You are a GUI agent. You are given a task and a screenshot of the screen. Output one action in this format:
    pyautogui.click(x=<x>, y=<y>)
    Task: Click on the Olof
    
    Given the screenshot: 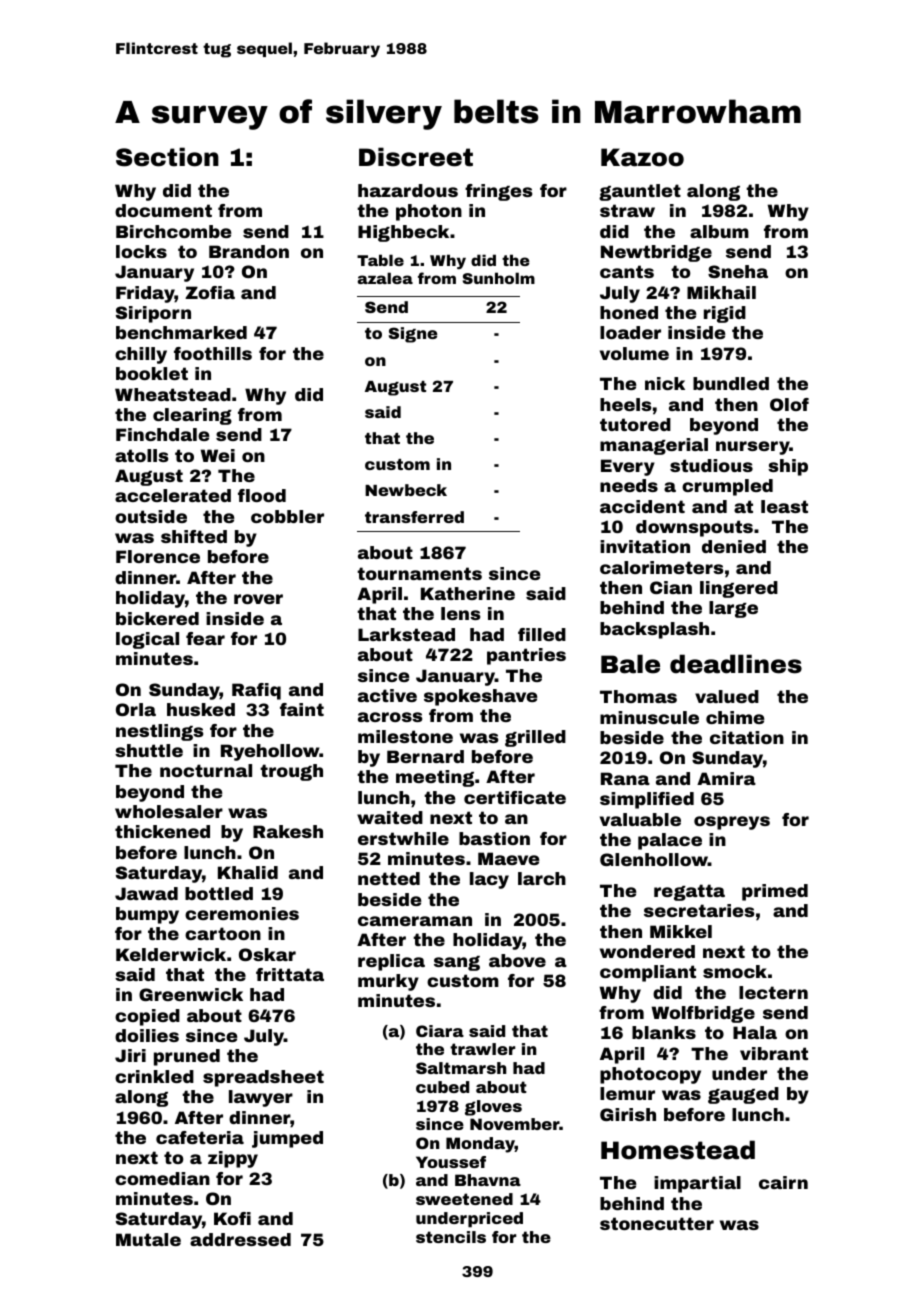 What is the action you would take?
    pyautogui.click(x=789, y=404)
